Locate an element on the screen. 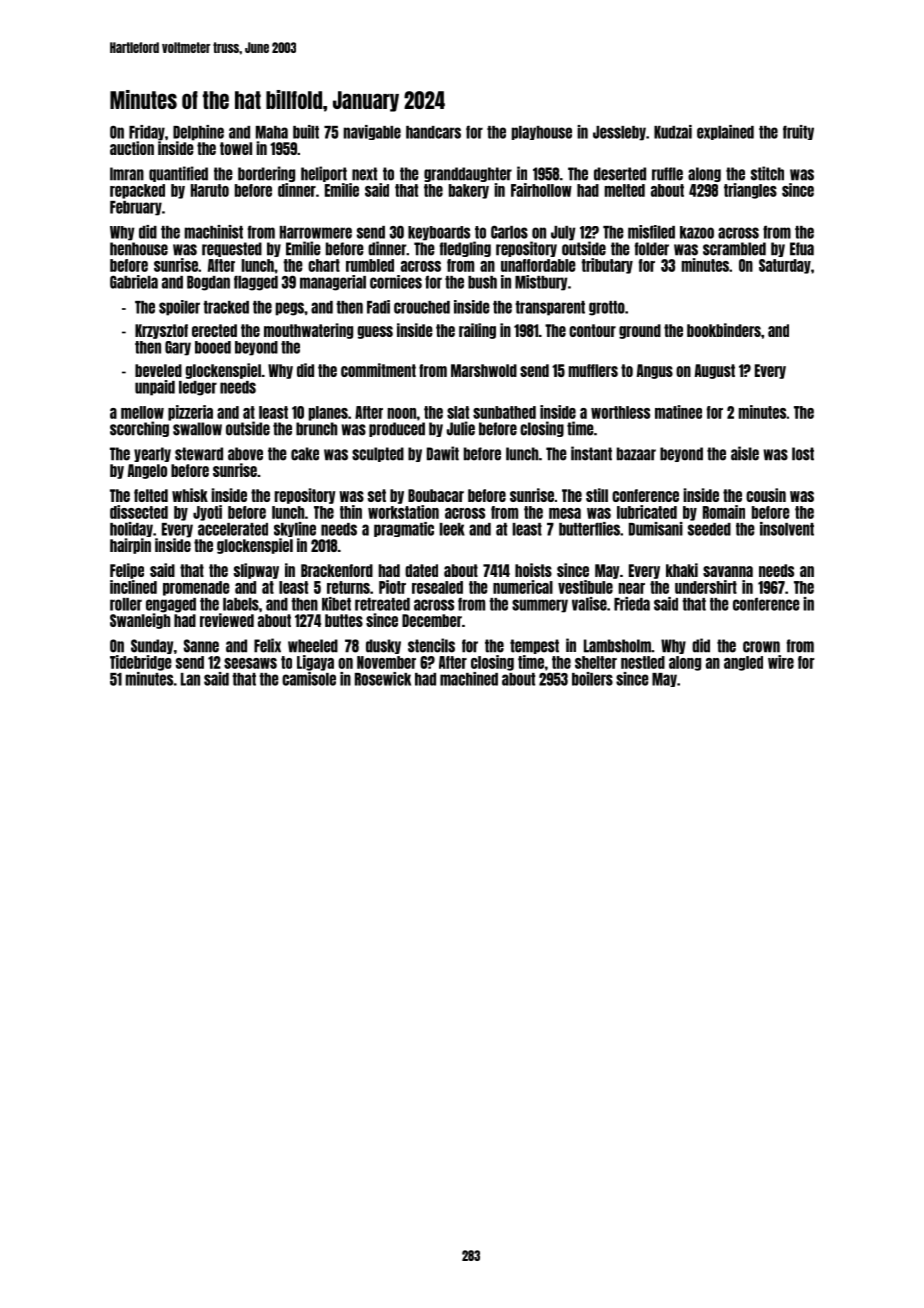 Image resolution: width=924 pixels, height=1308 pixels. Maha is located at coordinates (272, 132).
